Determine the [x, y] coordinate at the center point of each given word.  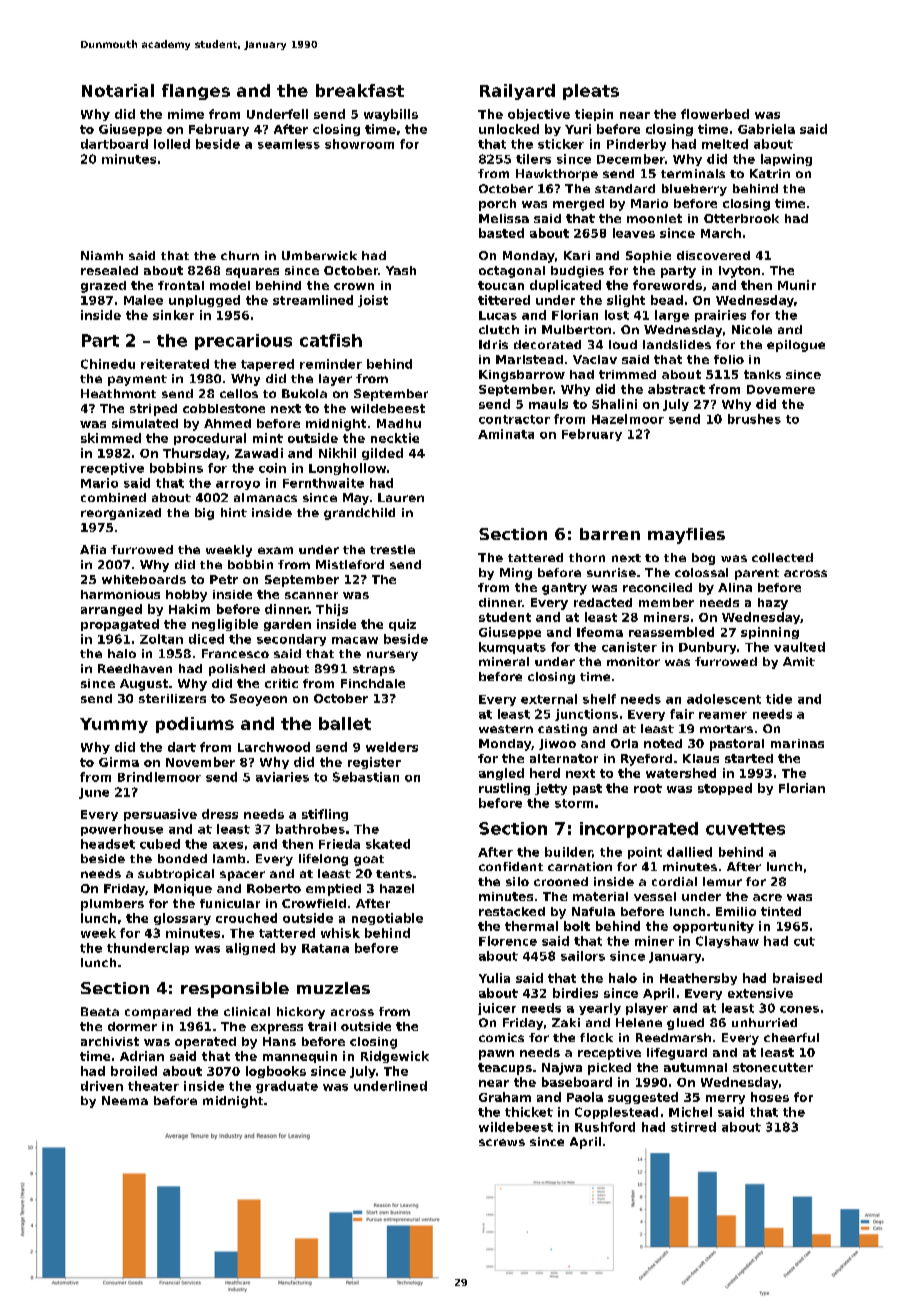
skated [388, 844]
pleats [591, 92]
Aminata [506, 434]
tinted [781, 911]
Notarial [118, 90]
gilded [382, 454]
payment [137, 380]
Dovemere [781, 389]
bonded [182, 858]
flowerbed [715, 114]
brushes [754, 419]
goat [369, 860]
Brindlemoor [159, 777]
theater [153, 1086]
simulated [145, 423]
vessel [655, 896]
